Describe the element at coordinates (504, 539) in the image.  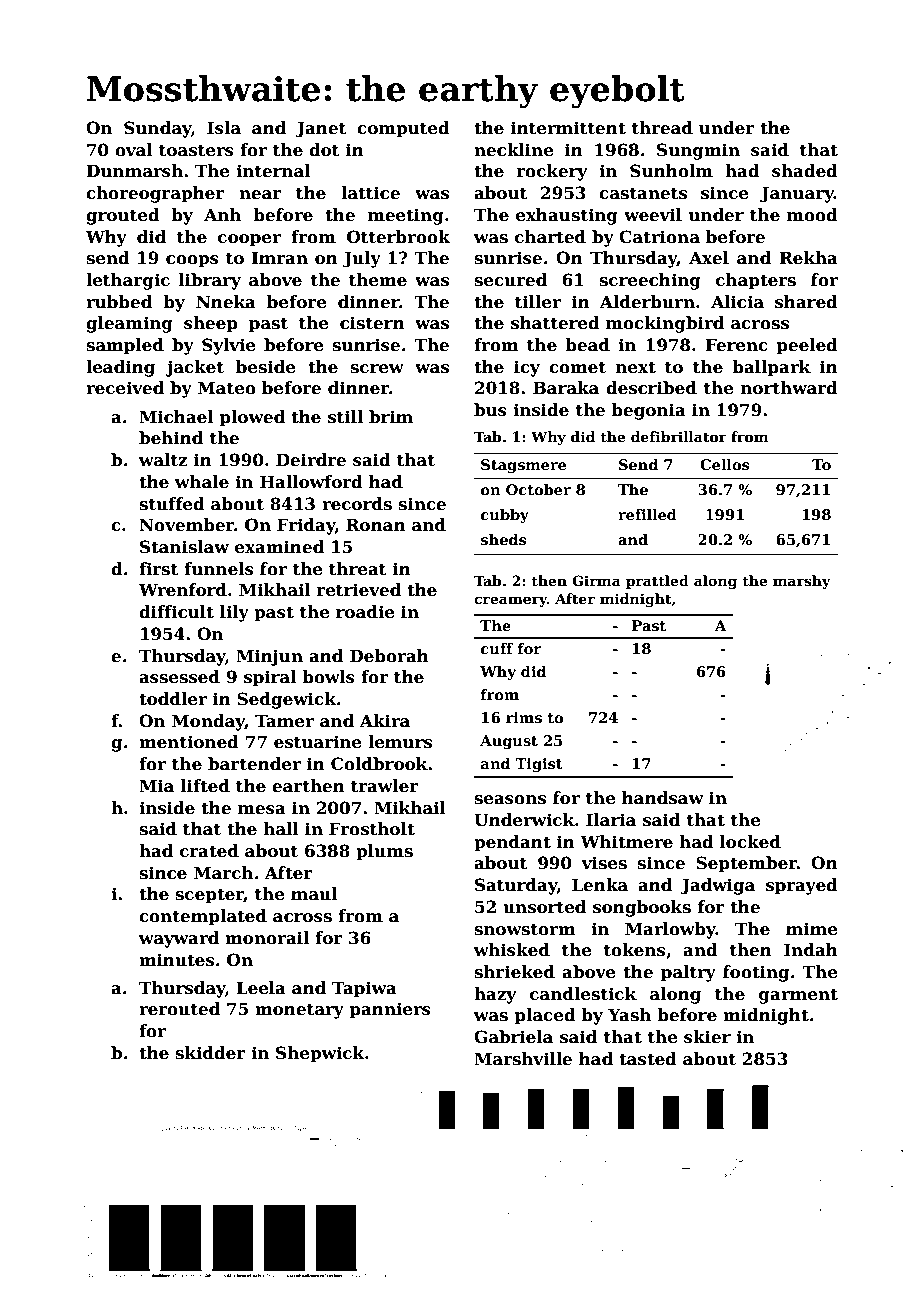
I see `sheds` at that location.
